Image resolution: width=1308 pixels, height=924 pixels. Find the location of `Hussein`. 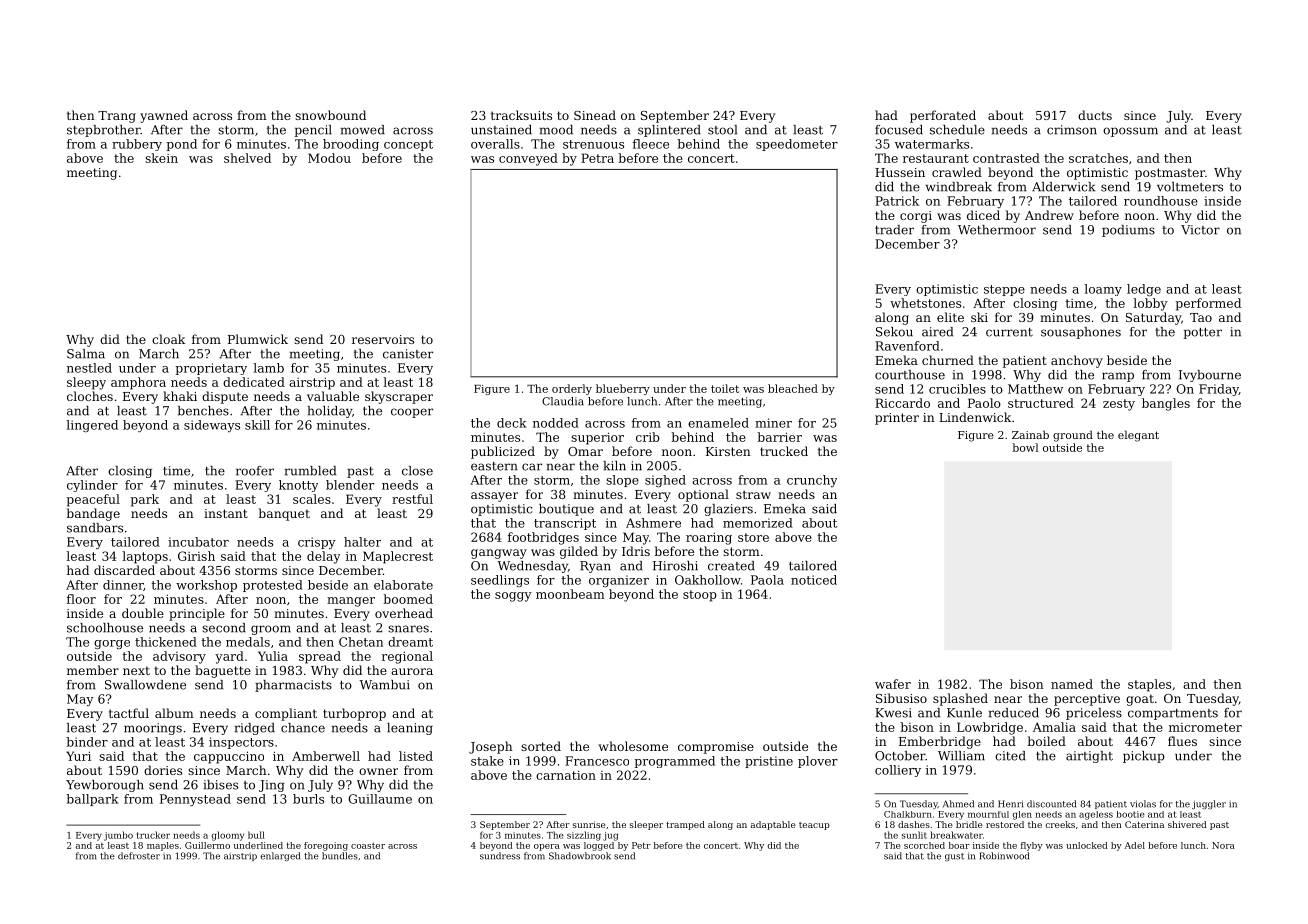

Hussein is located at coordinates (900, 172).
